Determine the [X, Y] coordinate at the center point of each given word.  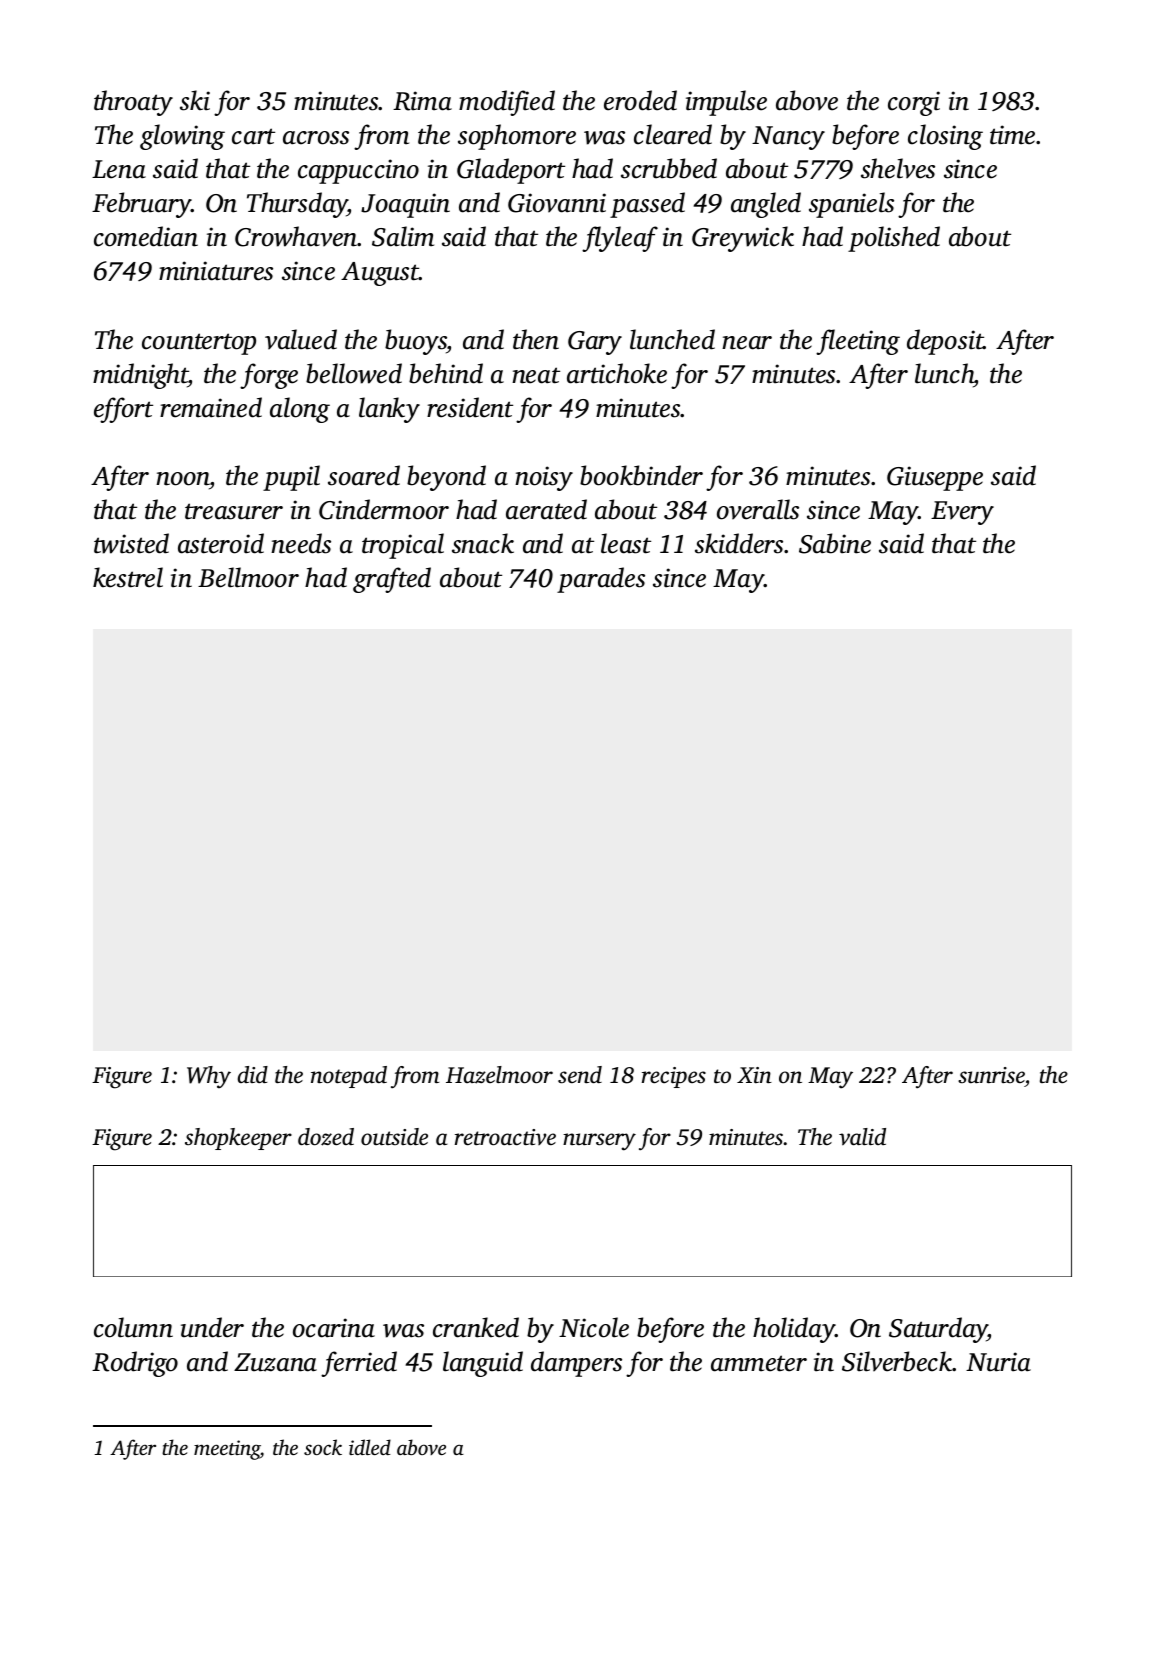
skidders [739, 543]
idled [370, 1447]
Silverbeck [897, 1361]
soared [364, 475]
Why [209, 1077]
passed [647, 205]
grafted [392, 580]
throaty [133, 103]
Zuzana [275, 1362]
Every [962, 513]
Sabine [835, 543]
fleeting [858, 342]
